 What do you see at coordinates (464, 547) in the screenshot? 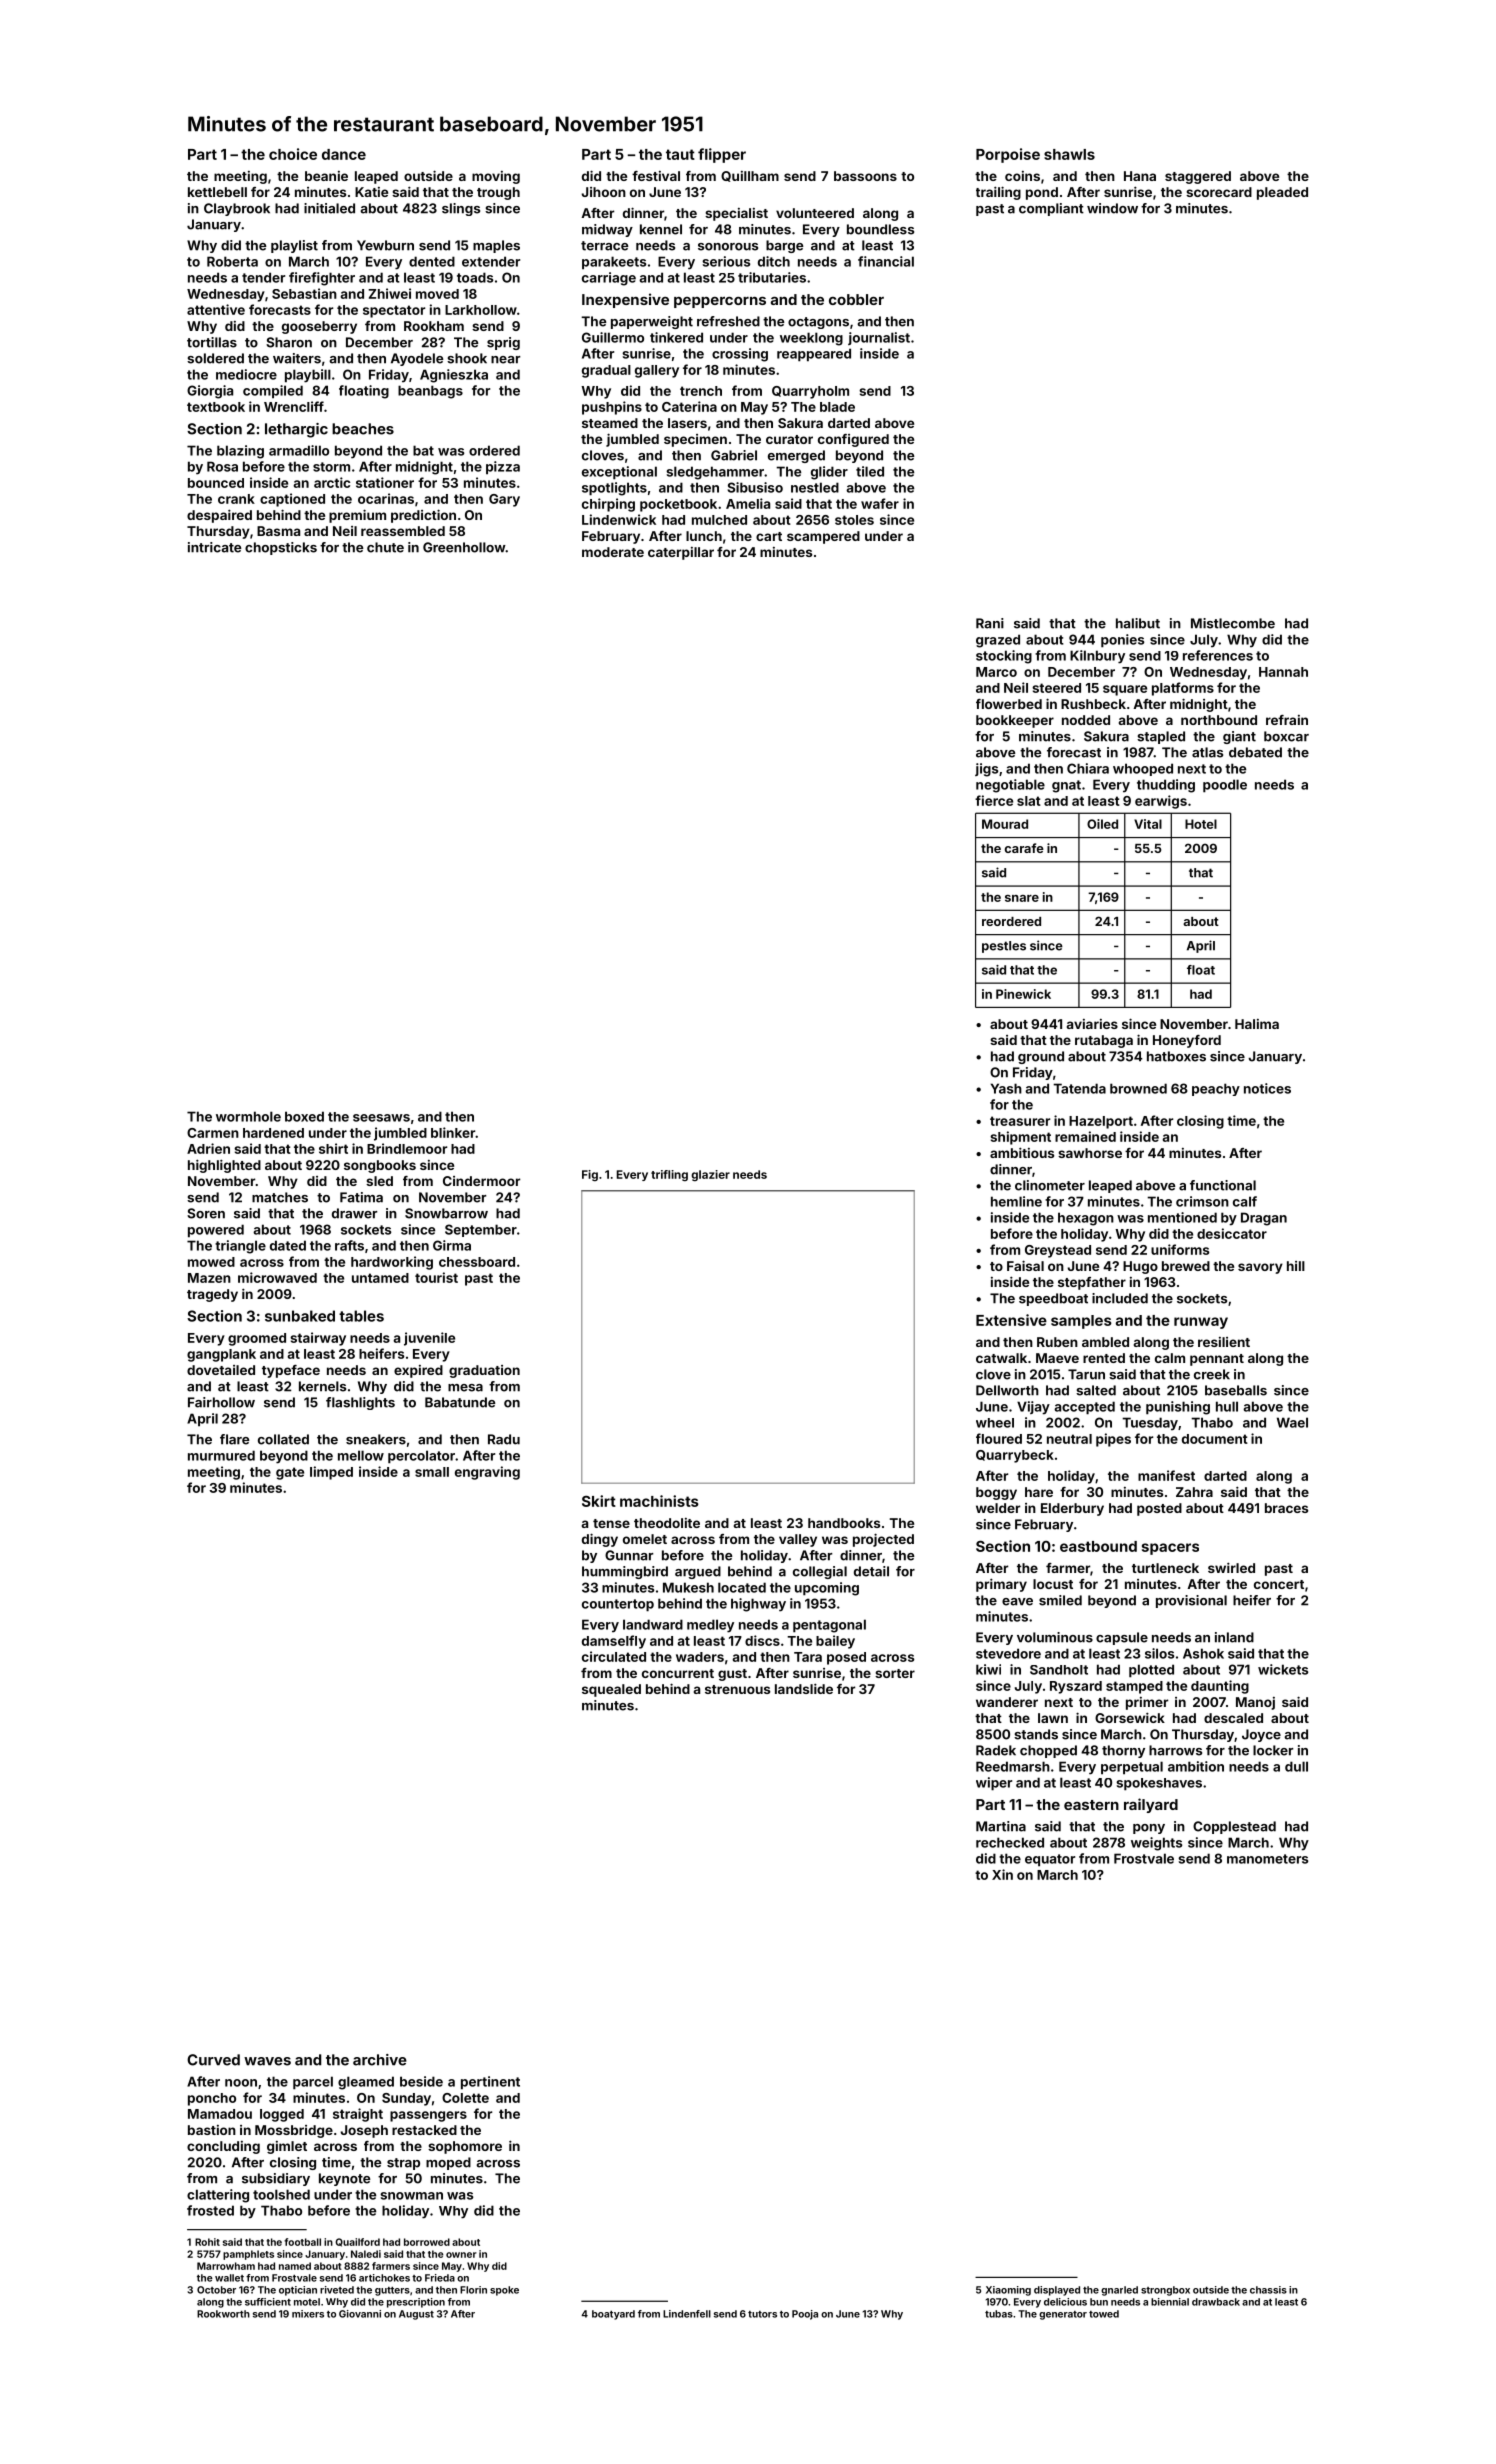
I see `Greenhollow` at bounding box center [464, 547].
